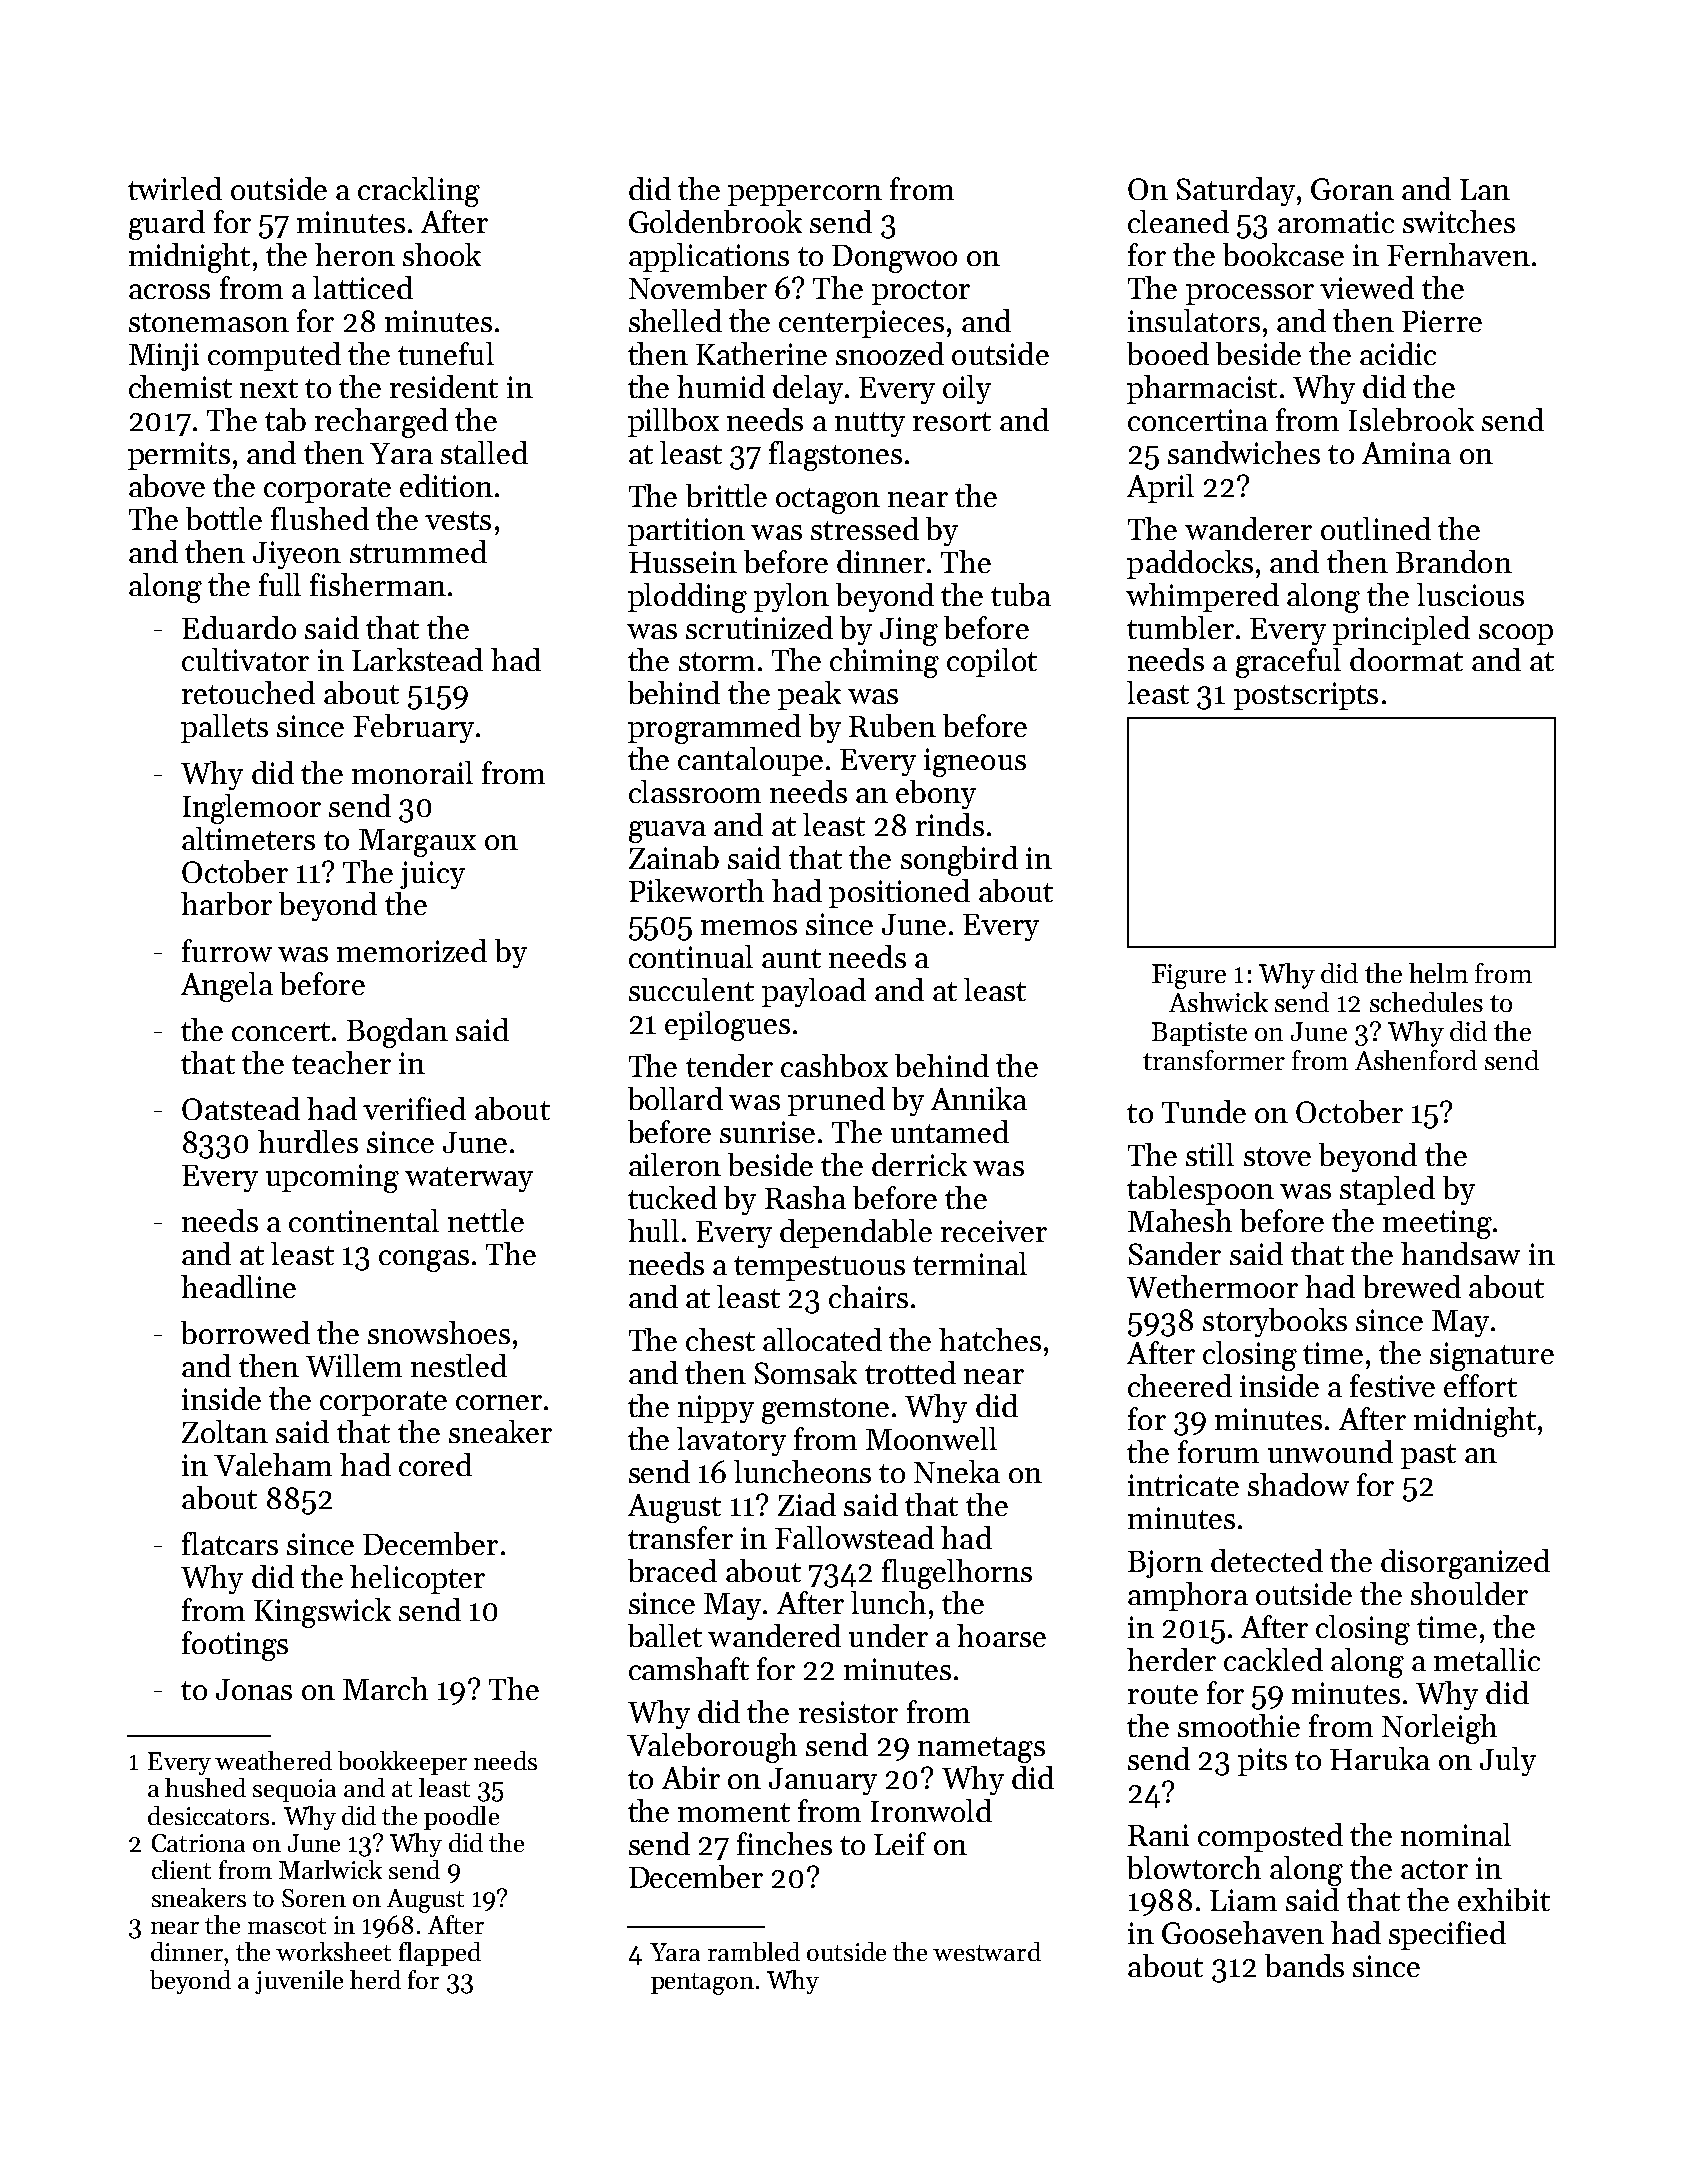 The width and height of the image is (1683, 2178). I want to click on wanderer, so click(1248, 528).
